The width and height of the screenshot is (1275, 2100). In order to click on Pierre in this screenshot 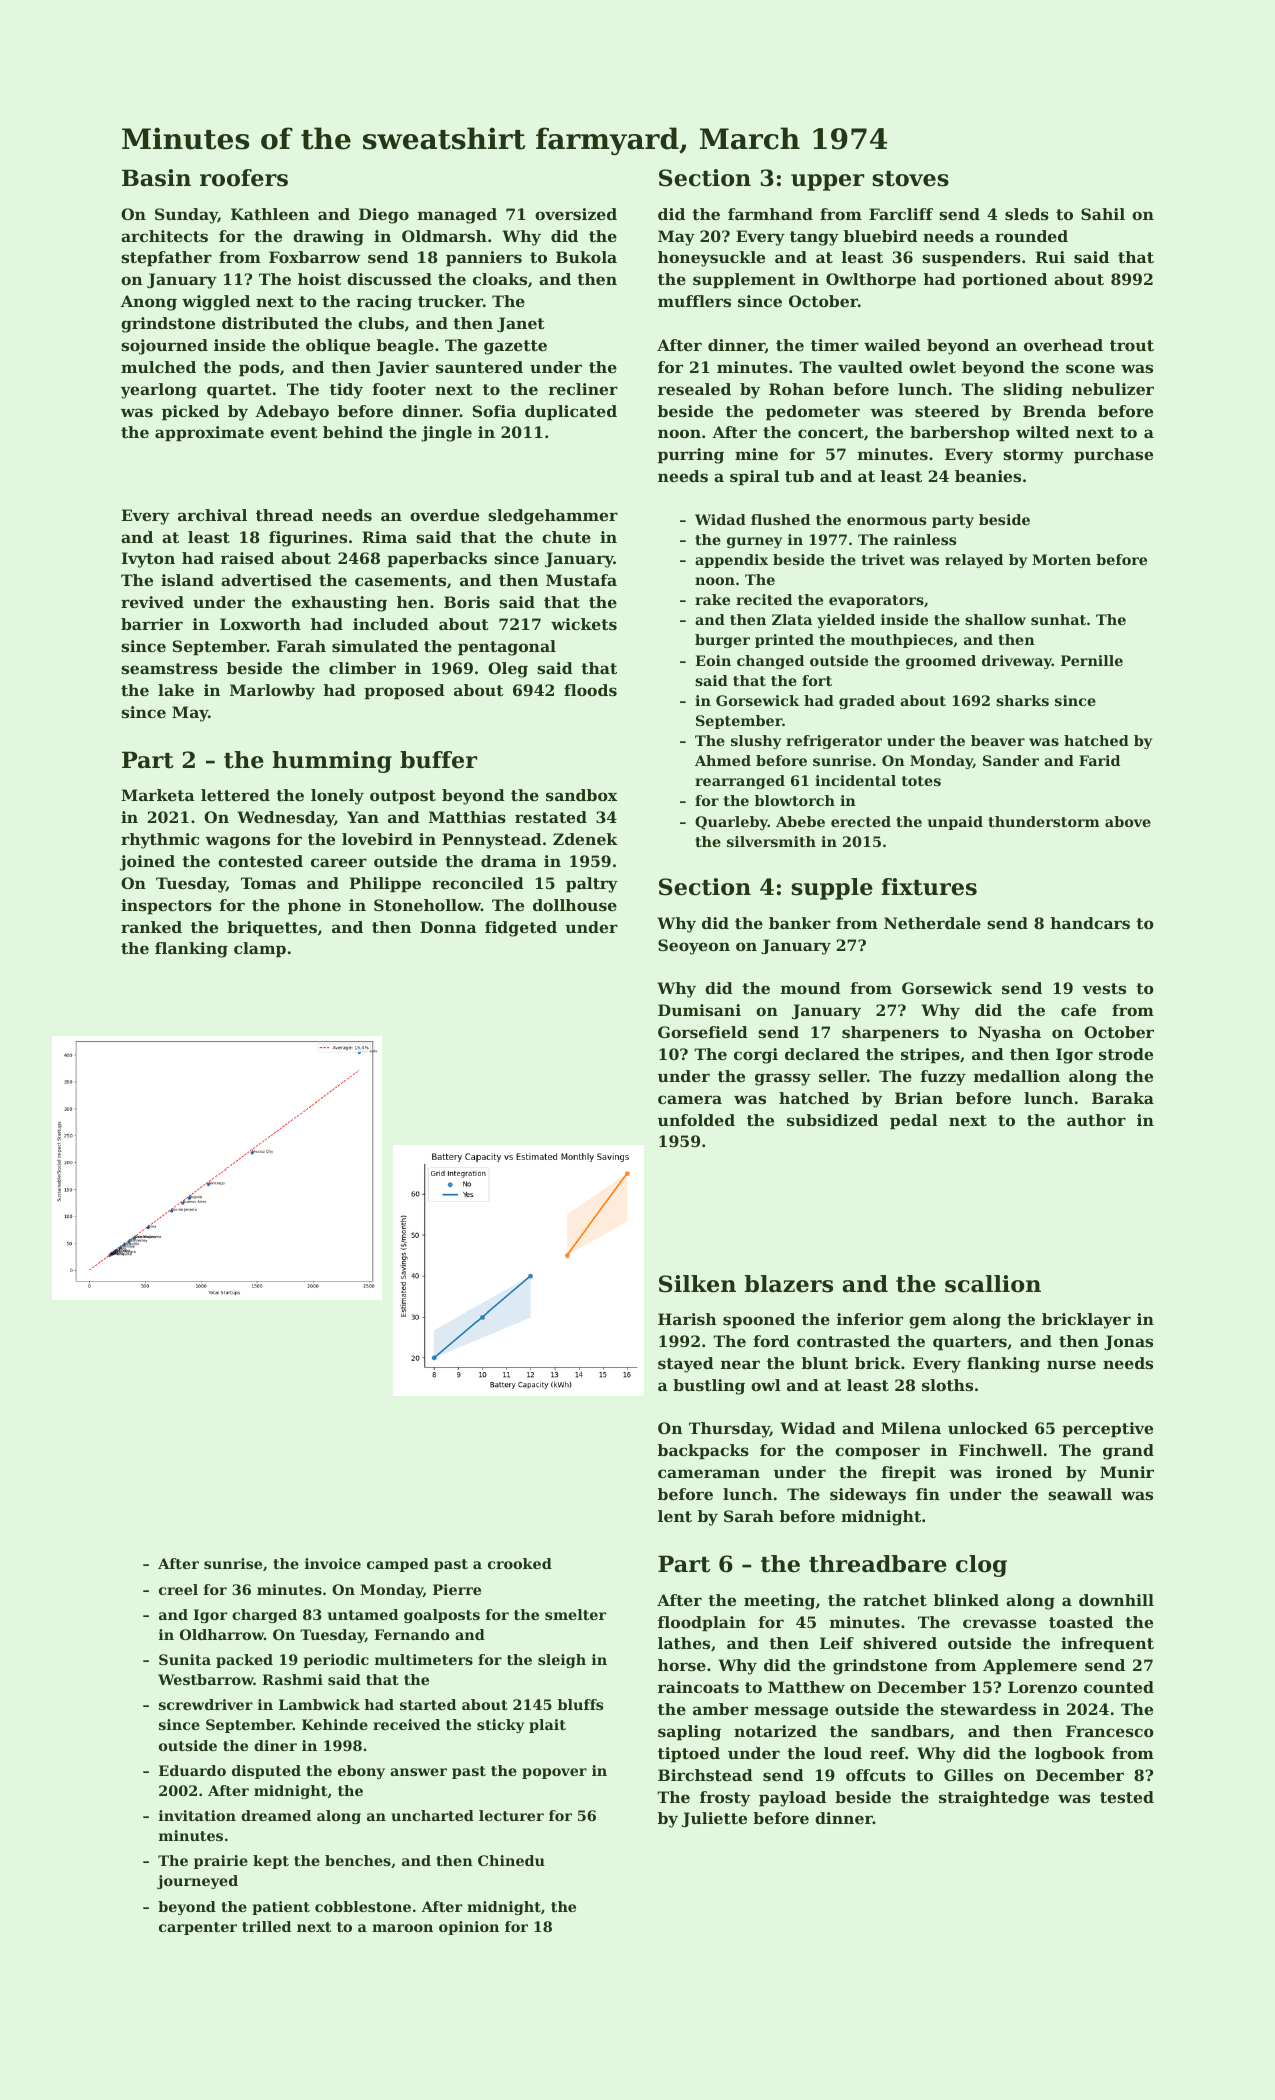, I will do `click(457, 1589)`.
